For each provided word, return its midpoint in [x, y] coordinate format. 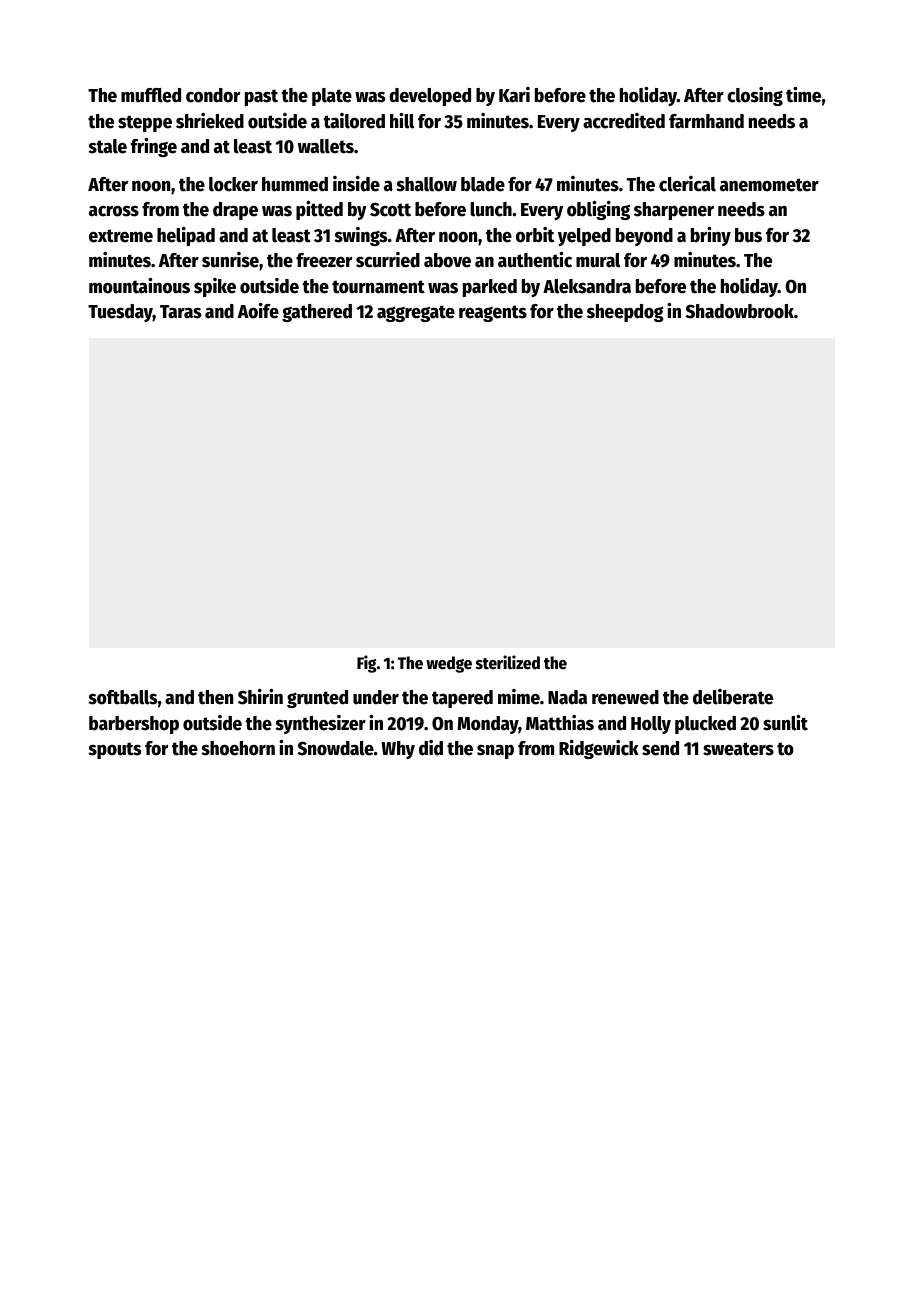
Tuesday [120, 313]
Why [398, 750]
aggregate [416, 313]
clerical [687, 184]
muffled [151, 95]
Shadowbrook [740, 311]
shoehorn [238, 748]
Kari [514, 95]
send [660, 748]
